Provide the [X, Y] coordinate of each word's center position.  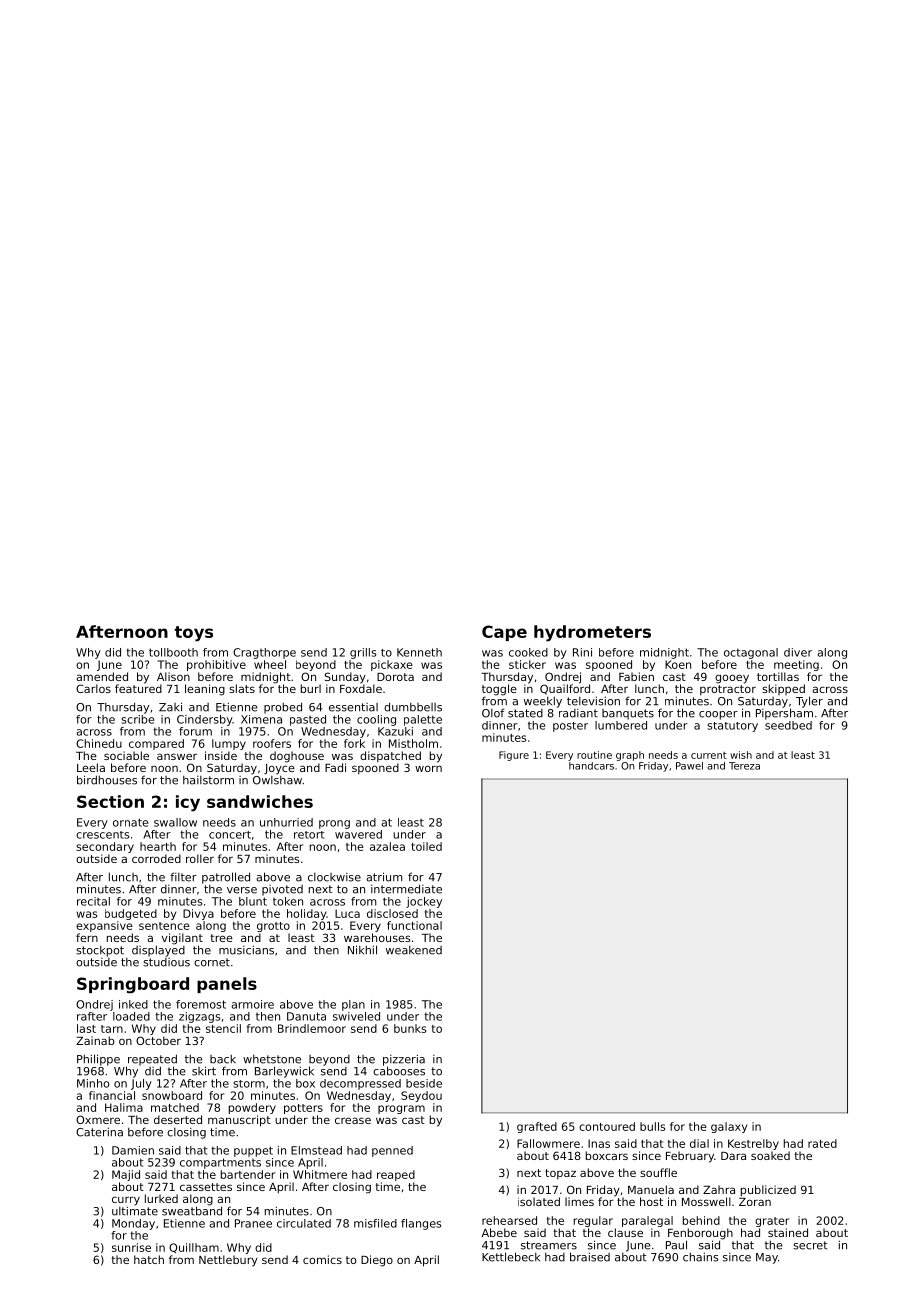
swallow [175, 822]
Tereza [744, 766]
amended [102, 676]
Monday [133, 1224]
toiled [426, 846]
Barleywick [284, 1072]
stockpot [100, 951]
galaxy [729, 1127]
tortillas [778, 676]
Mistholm [413, 743]
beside [424, 1083]
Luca [347, 913]
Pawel [689, 766]
